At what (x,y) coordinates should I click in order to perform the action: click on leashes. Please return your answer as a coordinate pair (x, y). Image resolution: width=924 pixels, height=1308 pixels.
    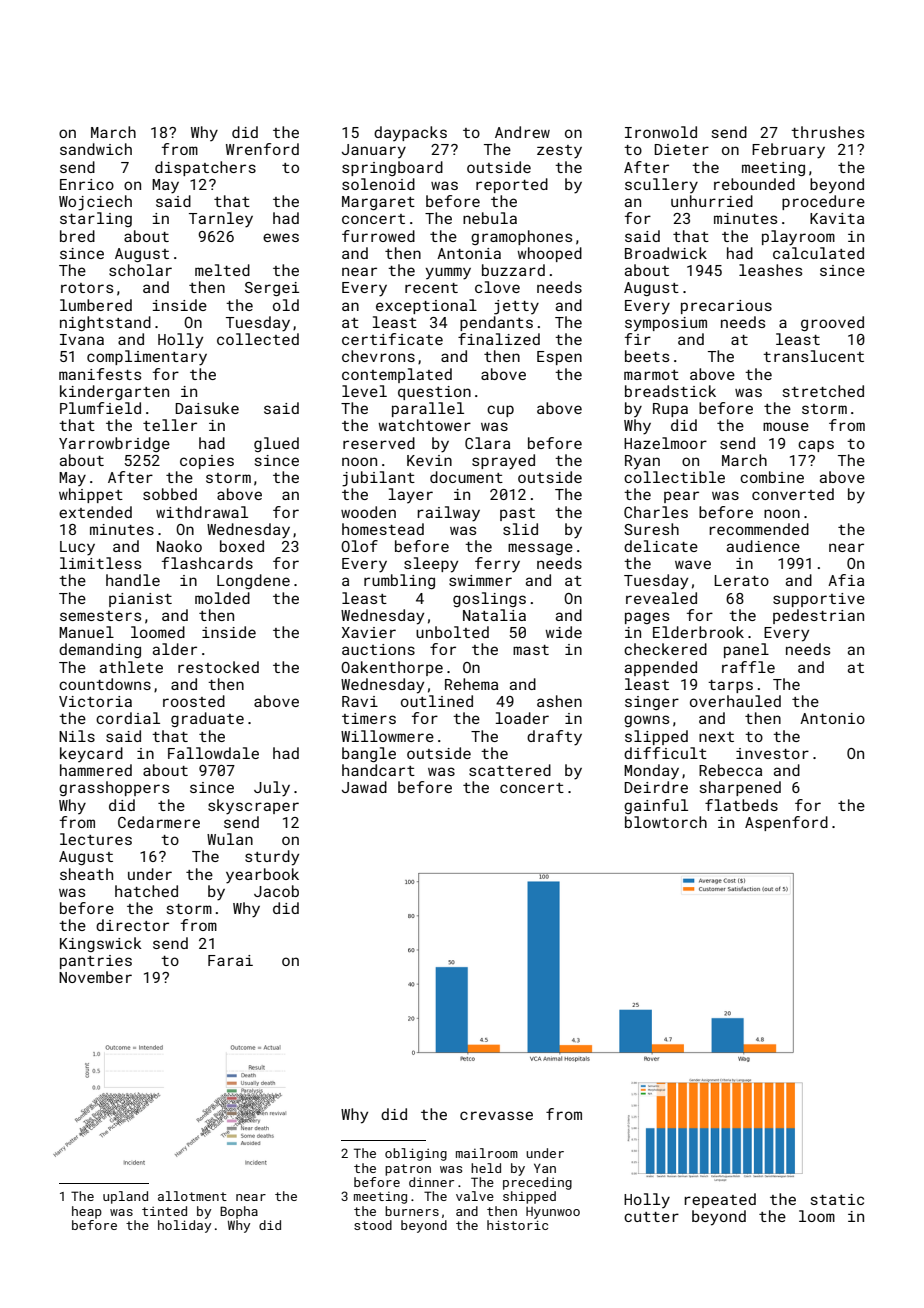
    Looking at the image, I should click on (770, 270).
